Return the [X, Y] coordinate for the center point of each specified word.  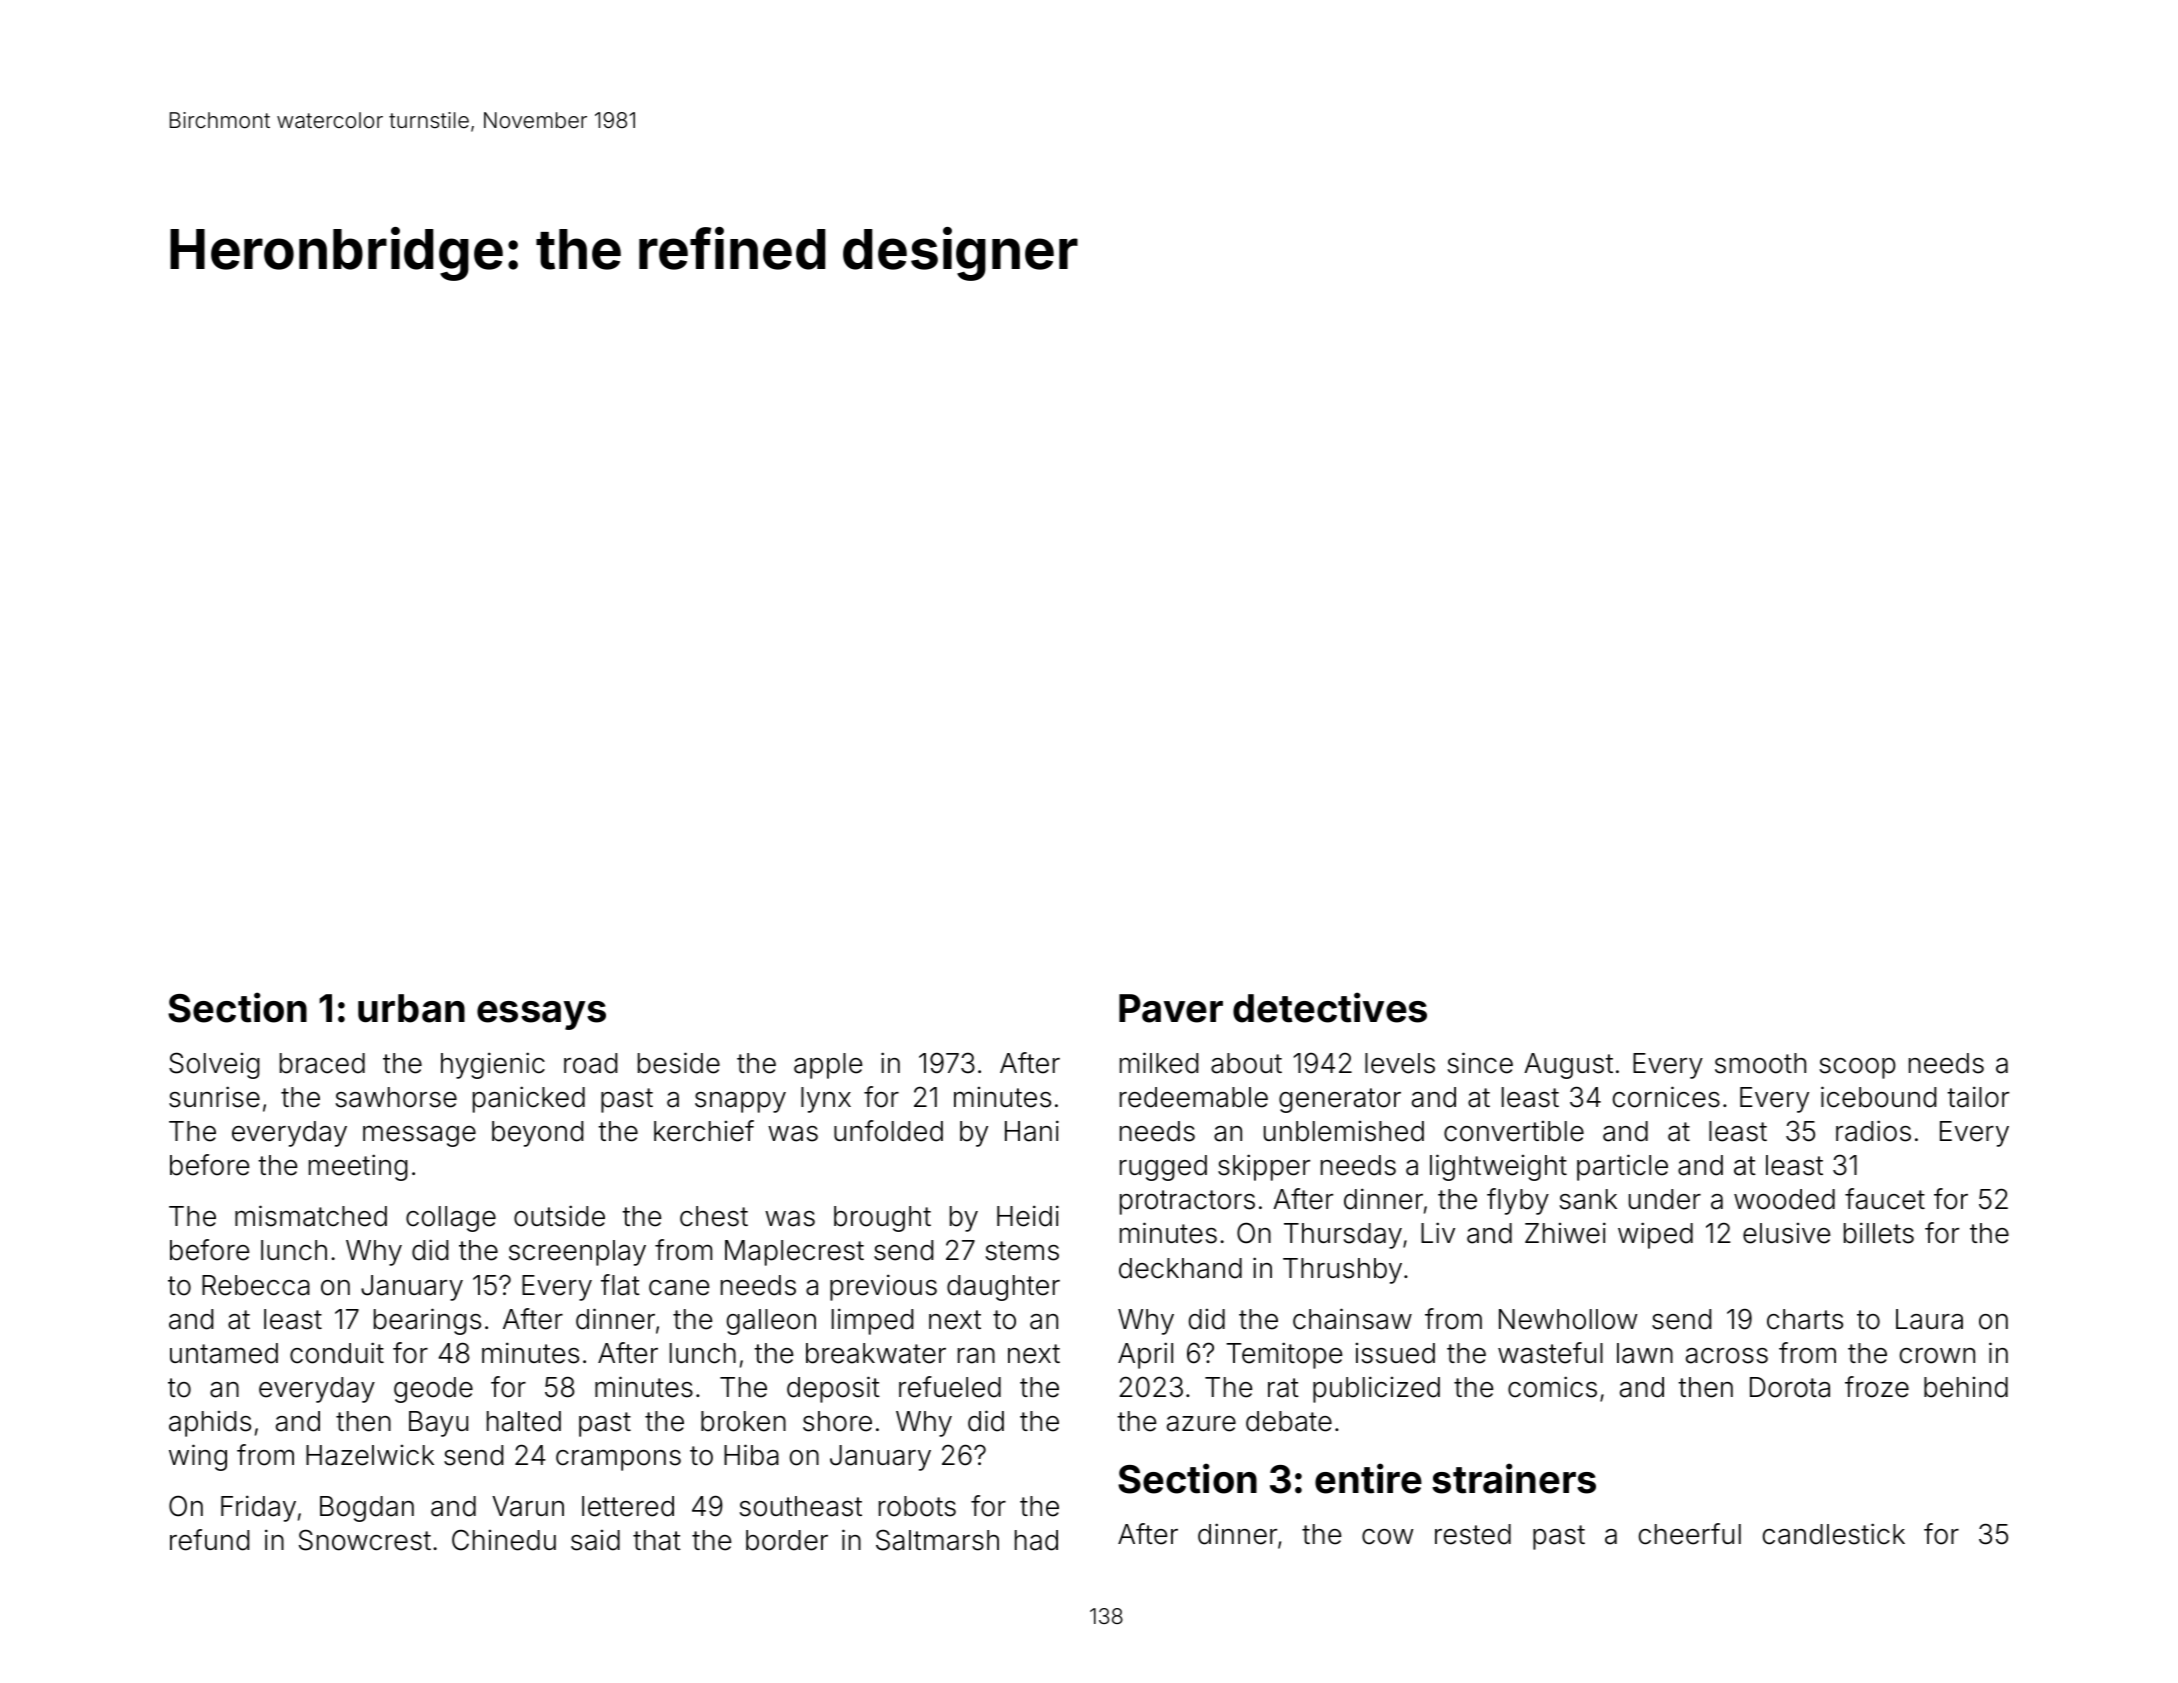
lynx [826, 1100]
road [590, 1063]
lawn [1645, 1353]
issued [1395, 1353]
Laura [1929, 1319]
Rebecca [256, 1285]
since [1480, 1063]
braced [322, 1063]
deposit [833, 1389]
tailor [1978, 1097]
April [1145, 1355]
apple [828, 1066]
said [595, 1540]
